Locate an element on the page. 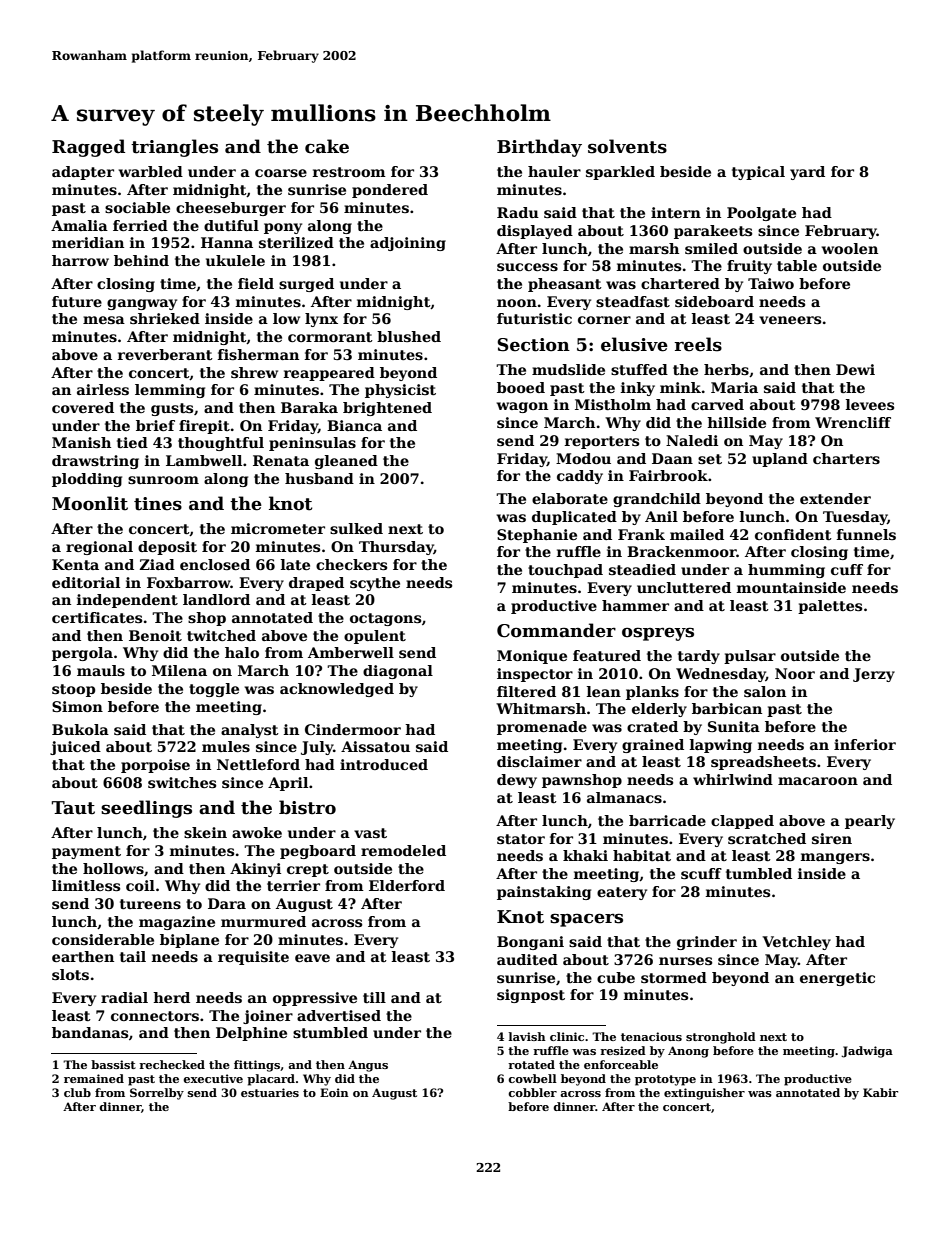 Image resolution: width=952 pixels, height=1233 pixels. solvents is located at coordinates (627, 146).
